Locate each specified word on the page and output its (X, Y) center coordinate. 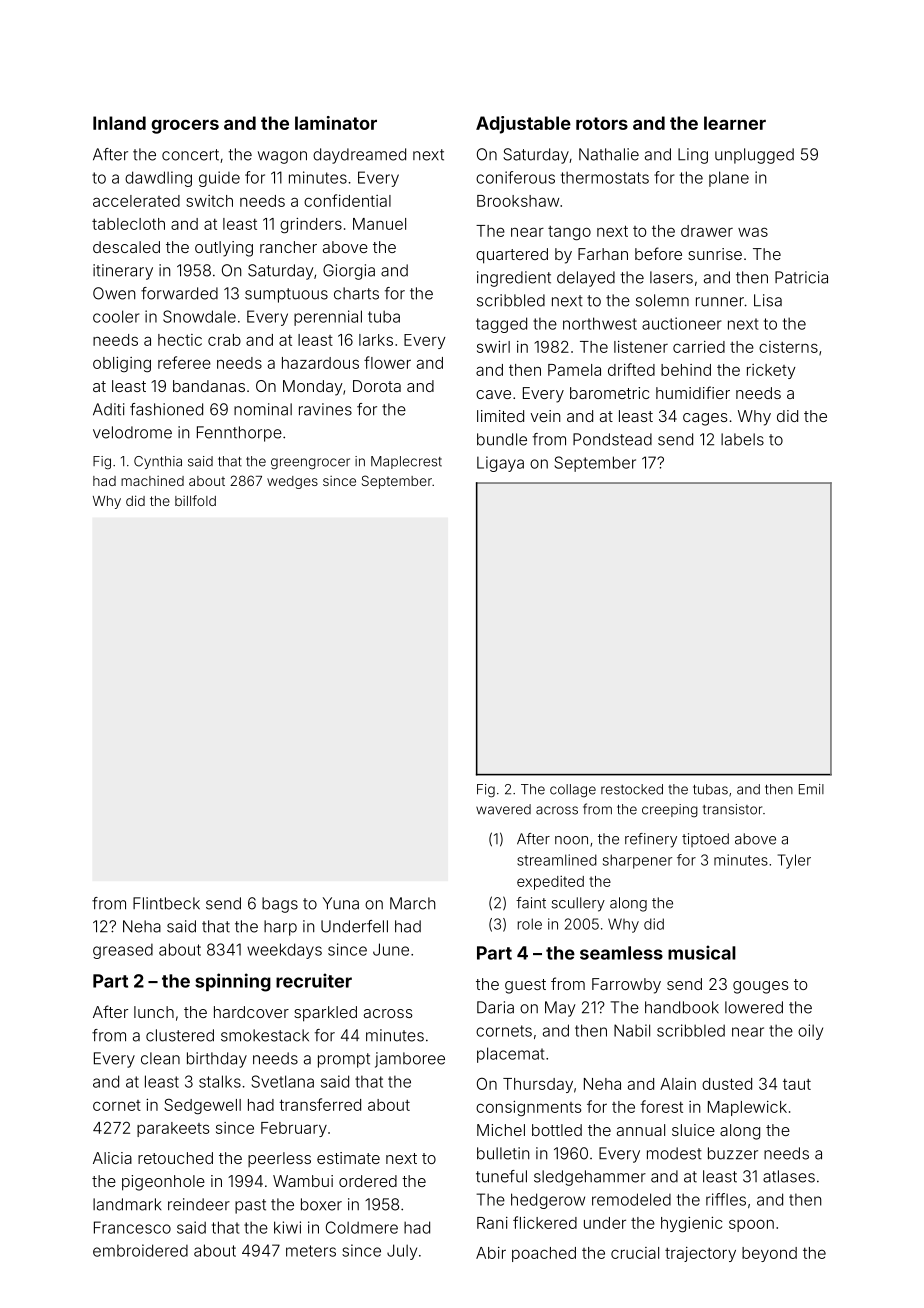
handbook (682, 1007)
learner (735, 123)
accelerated (136, 201)
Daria (495, 1007)
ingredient (514, 279)
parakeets (173, 1129)
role (529, 924)
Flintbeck (166, 903)
